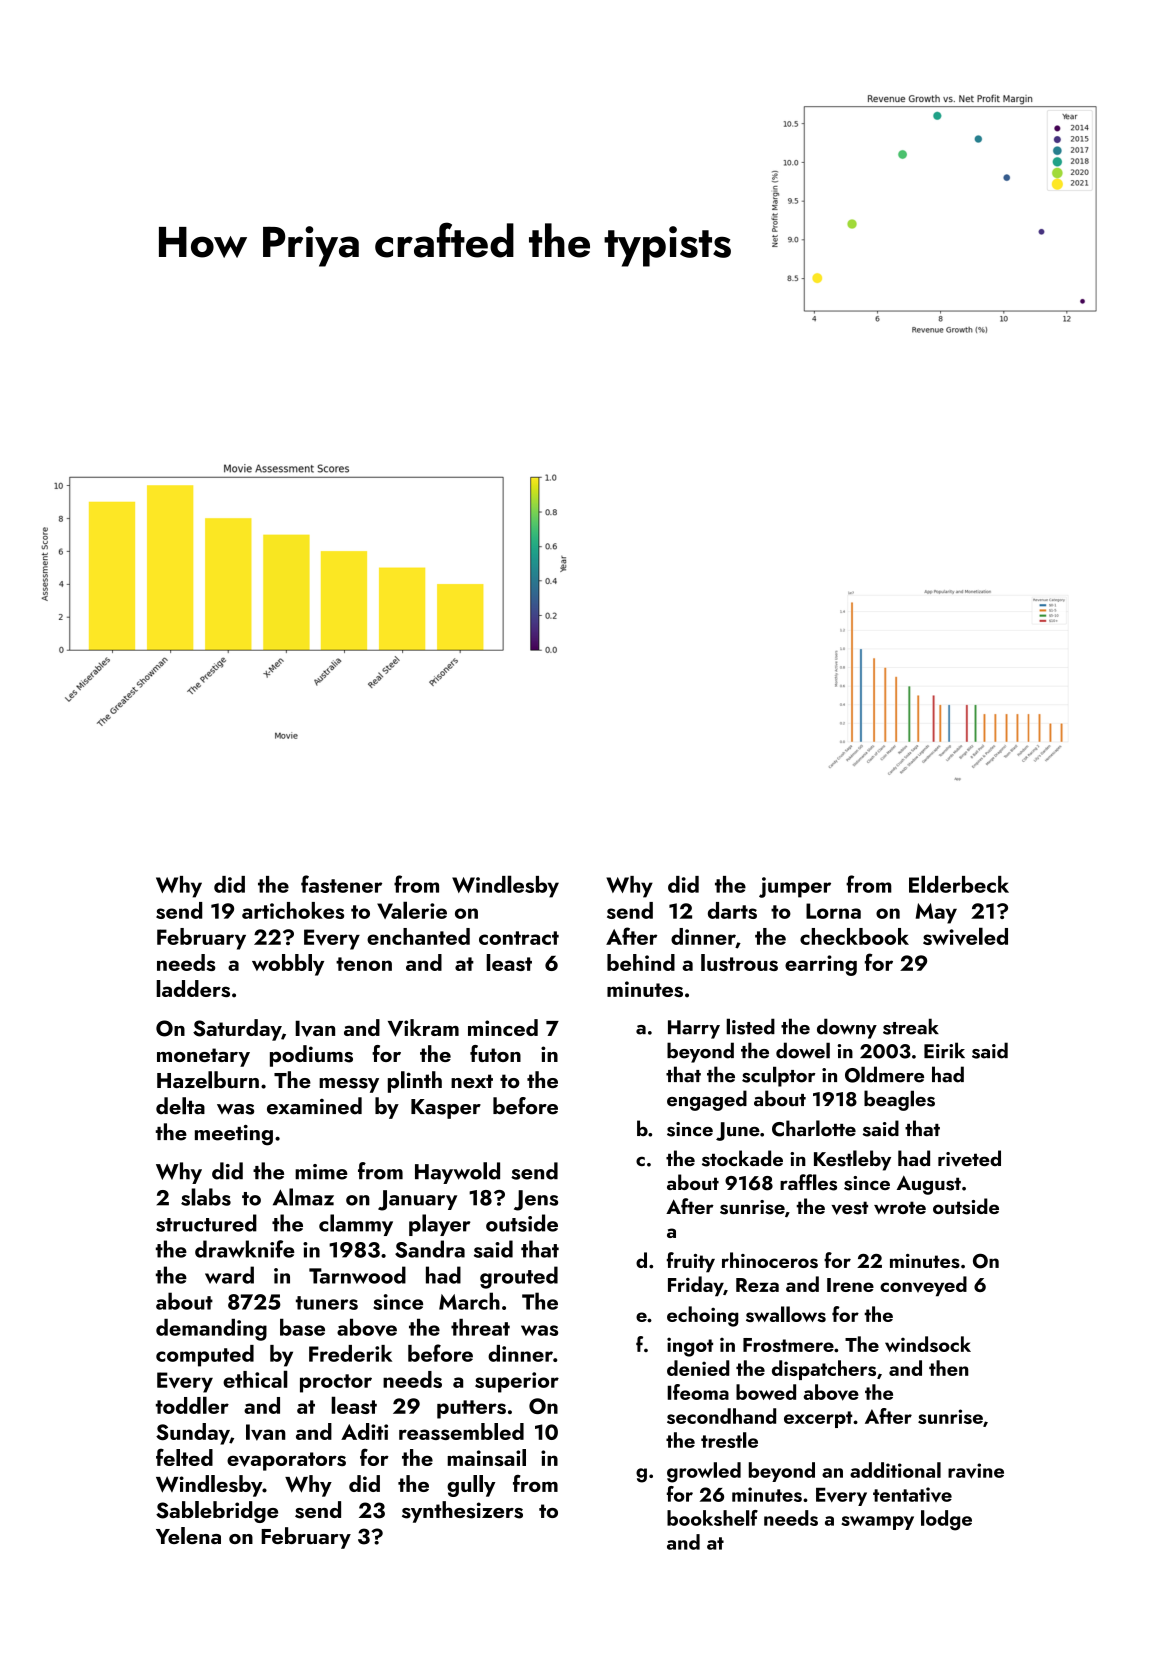 This document has width=1165, height=1654. Describe the element at coordinates (471, 1486) in the document. I see `gully` at that location.
